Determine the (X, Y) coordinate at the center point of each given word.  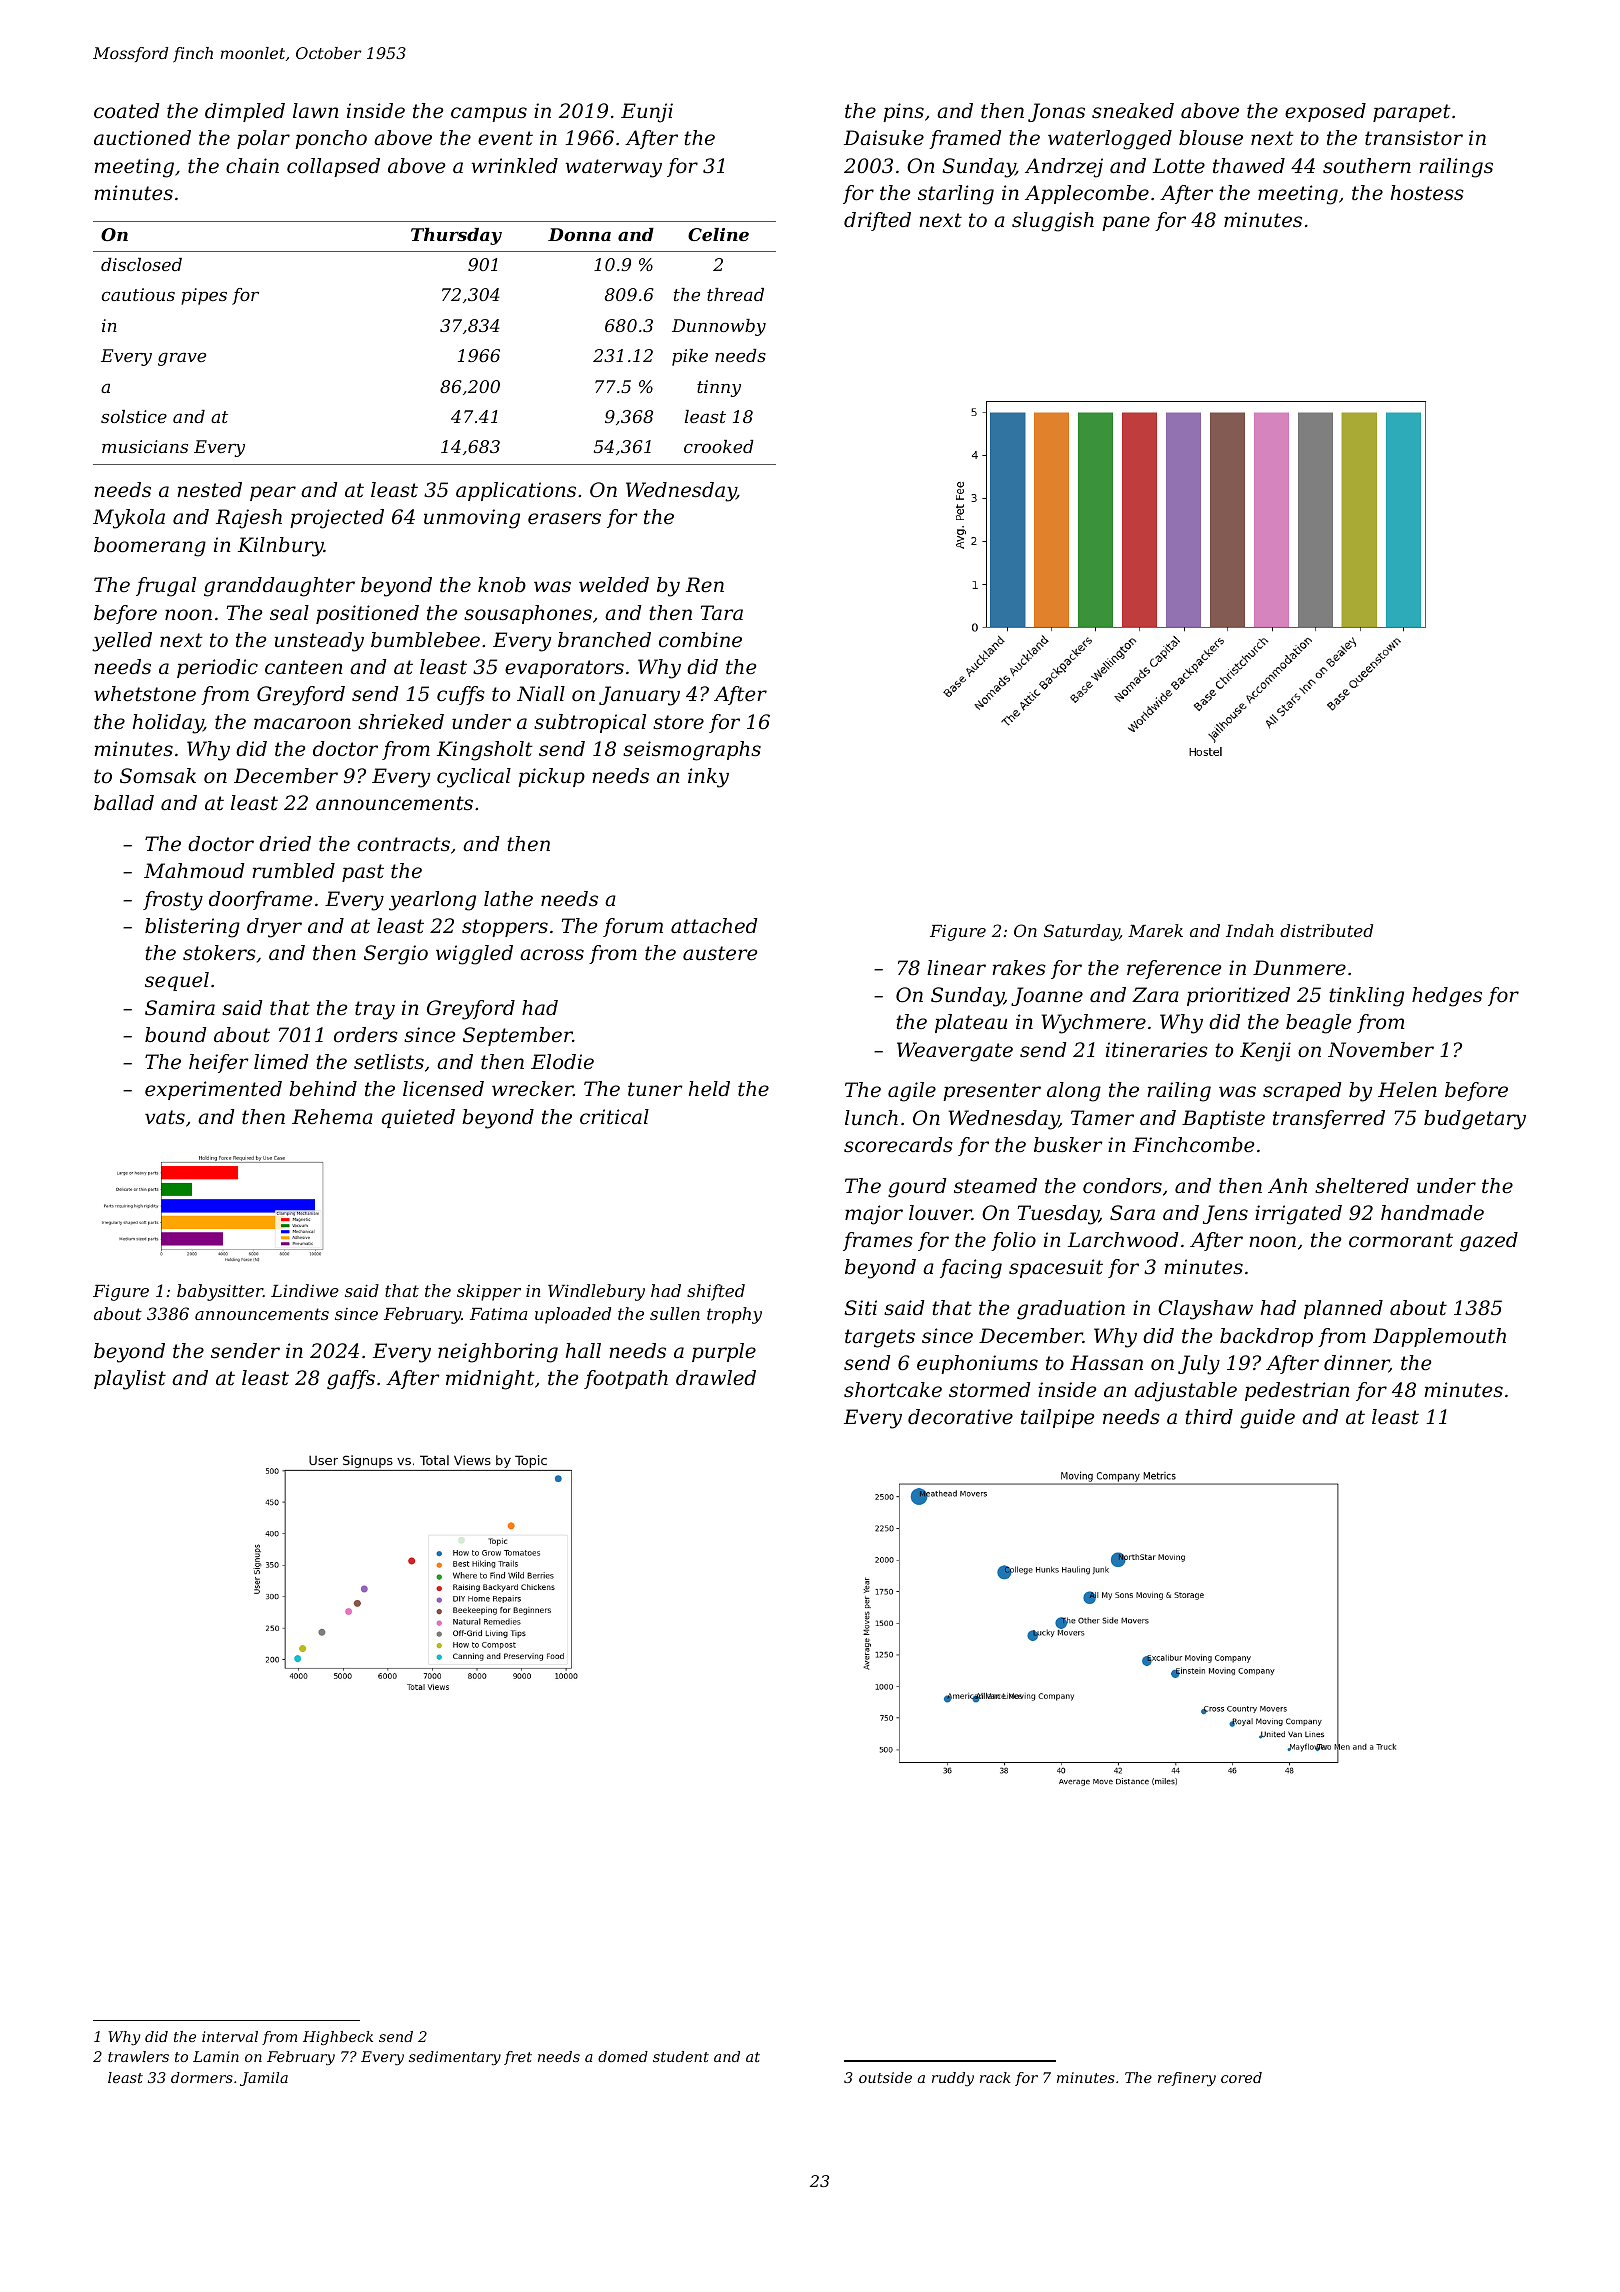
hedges (1447, 997)
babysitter (220, 1292)
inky (708, 778)
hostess (1427, 193)
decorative (960, 1417)
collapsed (333, 167)
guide (1267, 1419)
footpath (626, 1379)
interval (230, 2036)
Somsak (158, 776)
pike (690, 357)
